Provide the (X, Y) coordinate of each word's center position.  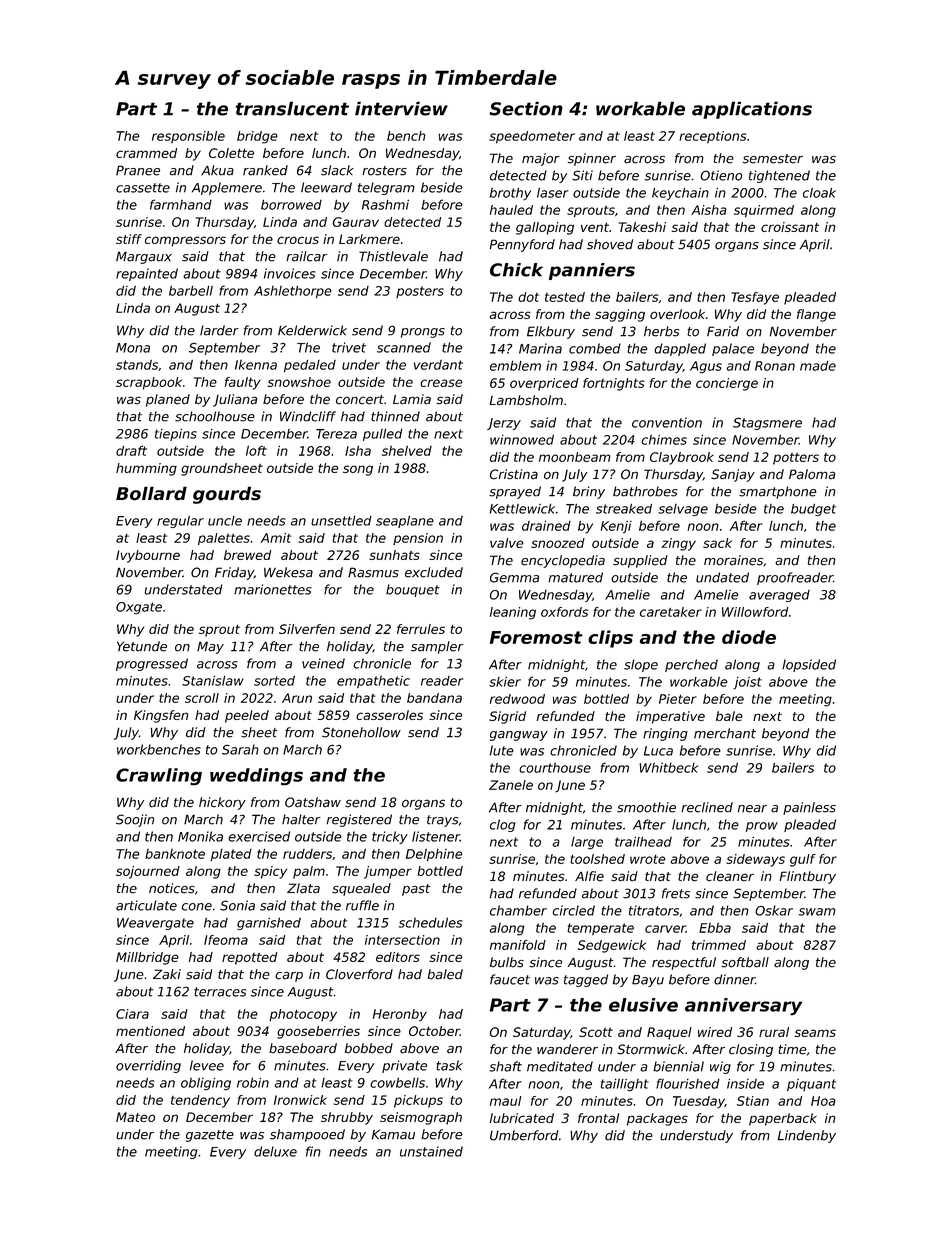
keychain (680, 194)
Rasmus (373, 572)
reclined (707, 807)
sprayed (515, 492)
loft (256, 450)
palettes (224, 539)
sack (717, 543)
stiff (129, 239)
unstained (431, 1151)
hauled (511, 210)
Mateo (135, 1117)
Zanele (511, 785)
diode (749, 637)
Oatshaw (313, 802)
